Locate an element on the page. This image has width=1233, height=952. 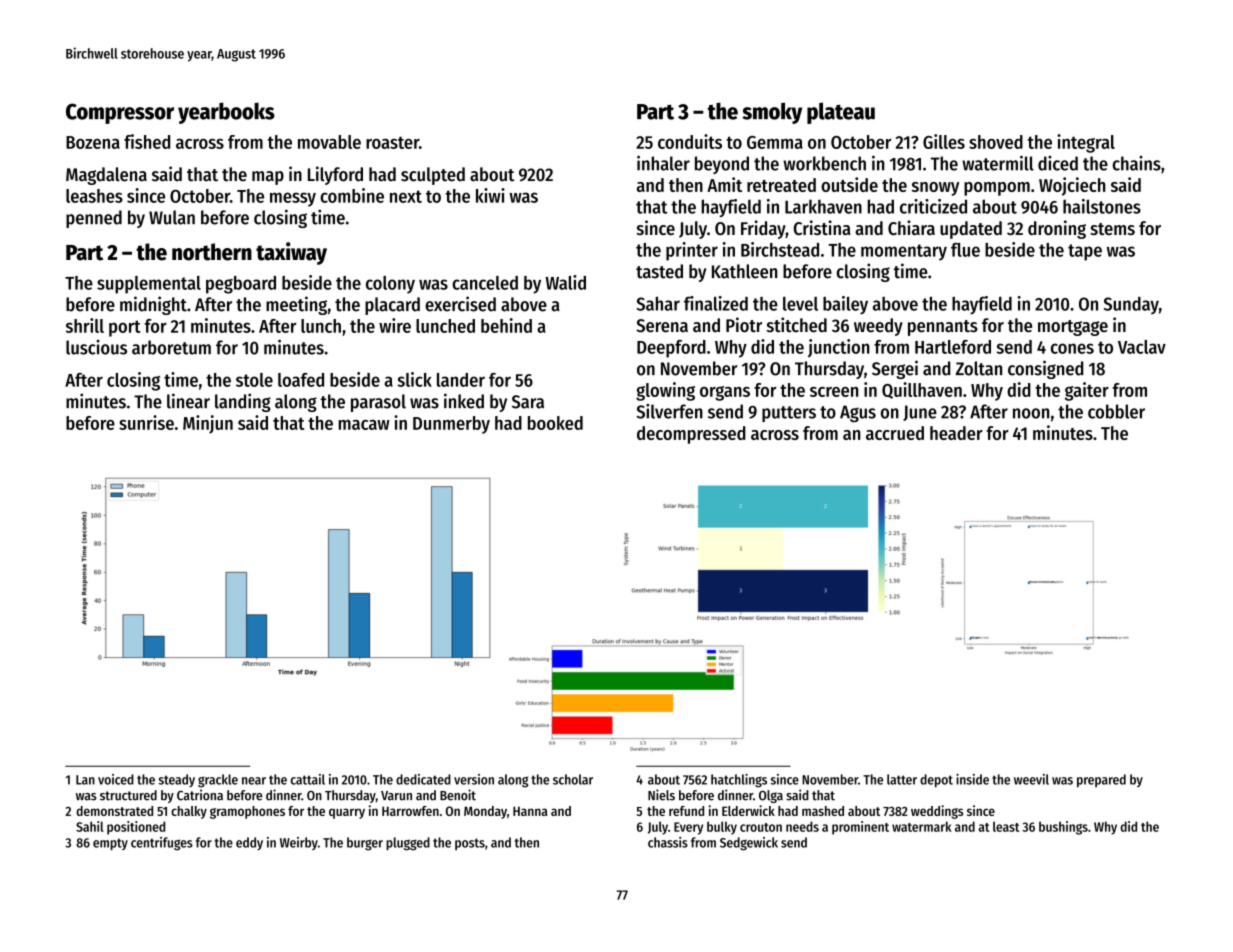
droning is located at coordinates (1057, 229).
